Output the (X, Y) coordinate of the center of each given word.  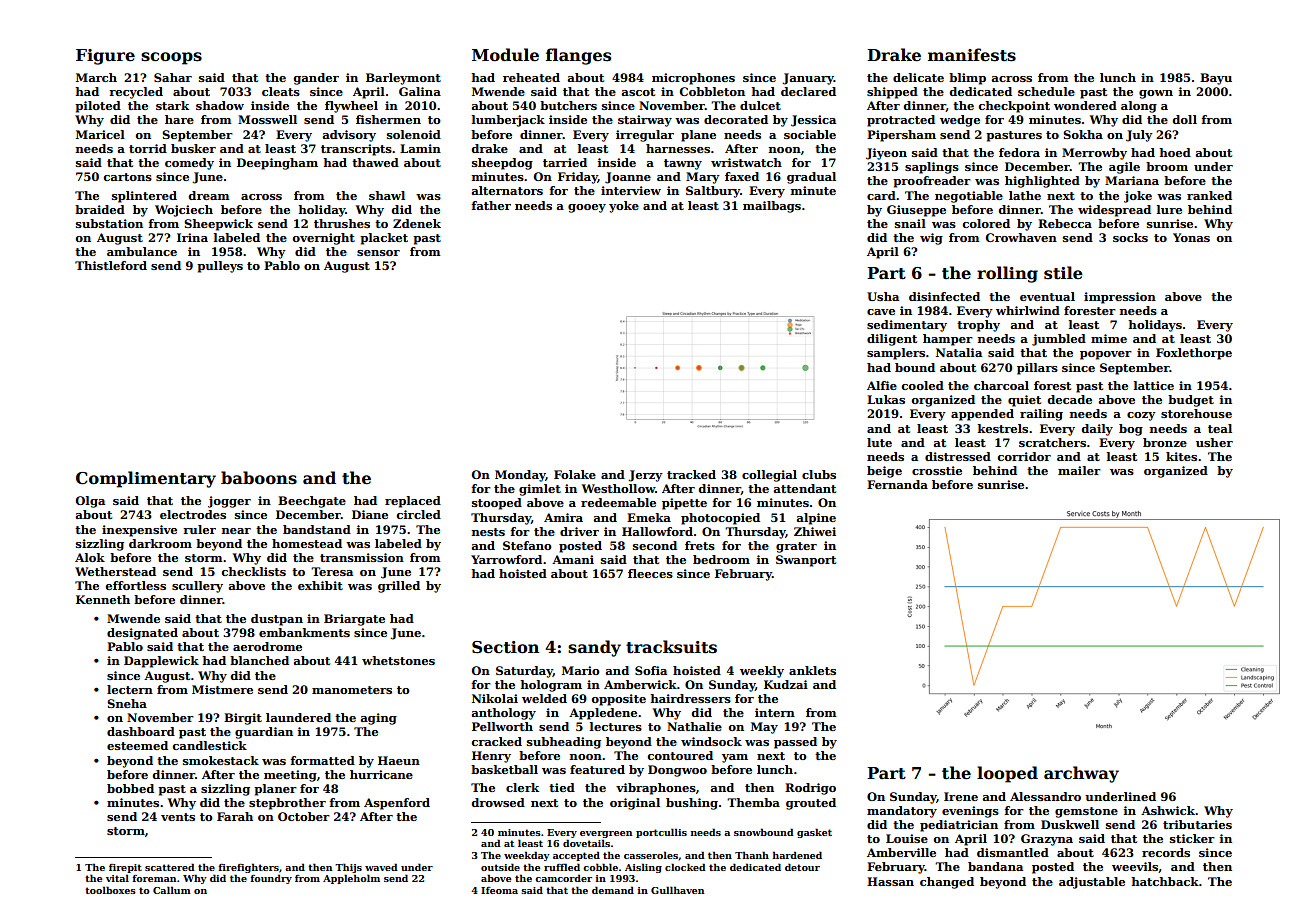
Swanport (806, 561)
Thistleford (111, 265)
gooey (587, 208)
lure (1169, 209)
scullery (197, 587)
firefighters (248, 868)
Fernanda (897, 484)
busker (193, 148)
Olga (90, 502)
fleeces (650, 573)
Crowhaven (1021, 237)
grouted (811, 804)
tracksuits (671, 647)
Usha (883, 296)
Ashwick (1168, 810)
